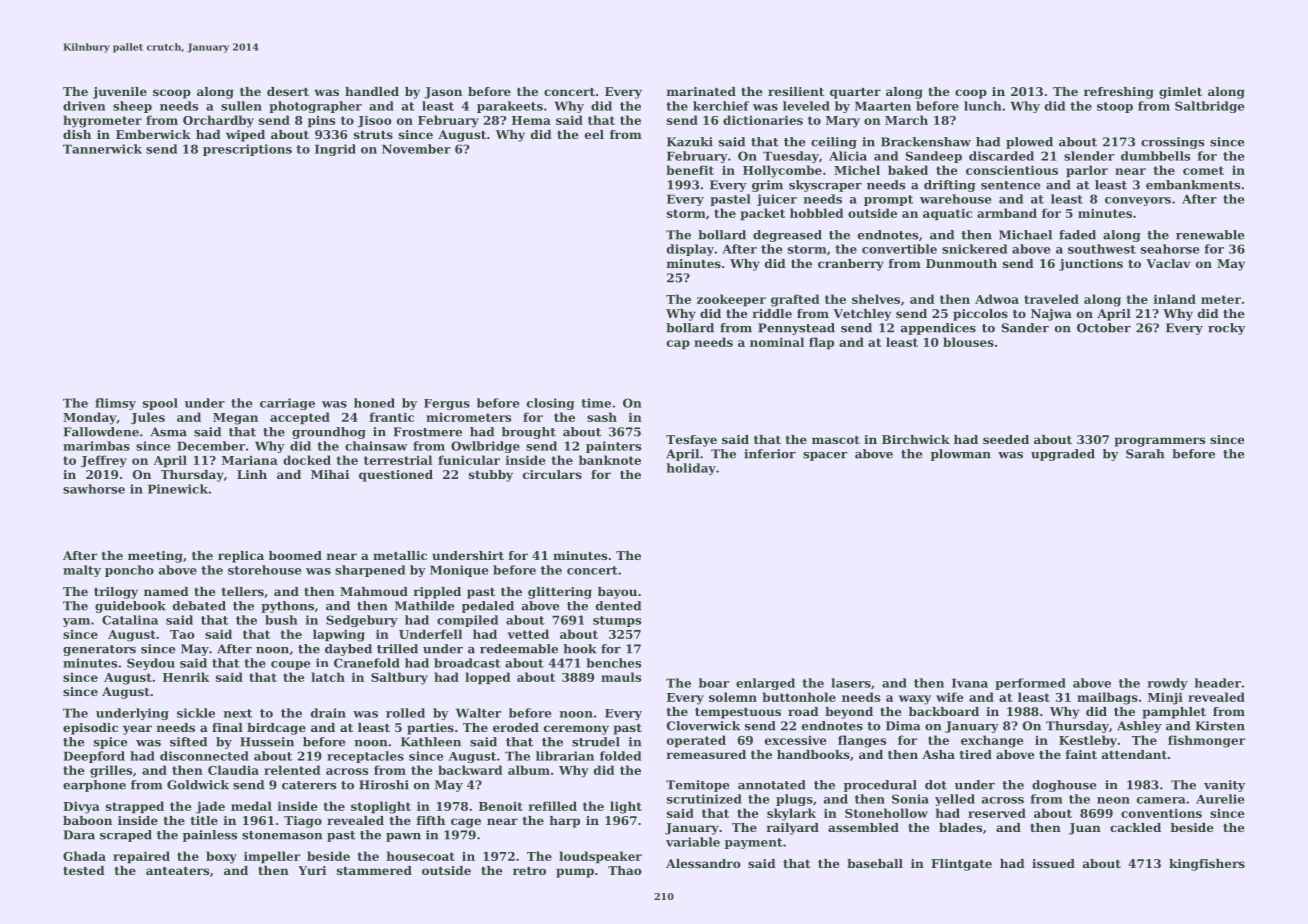 The width and height of the screenshot is (1308, 924). Describe the element at coordinates (182, 634) in the screenshot. I see `Tao` at that location.
